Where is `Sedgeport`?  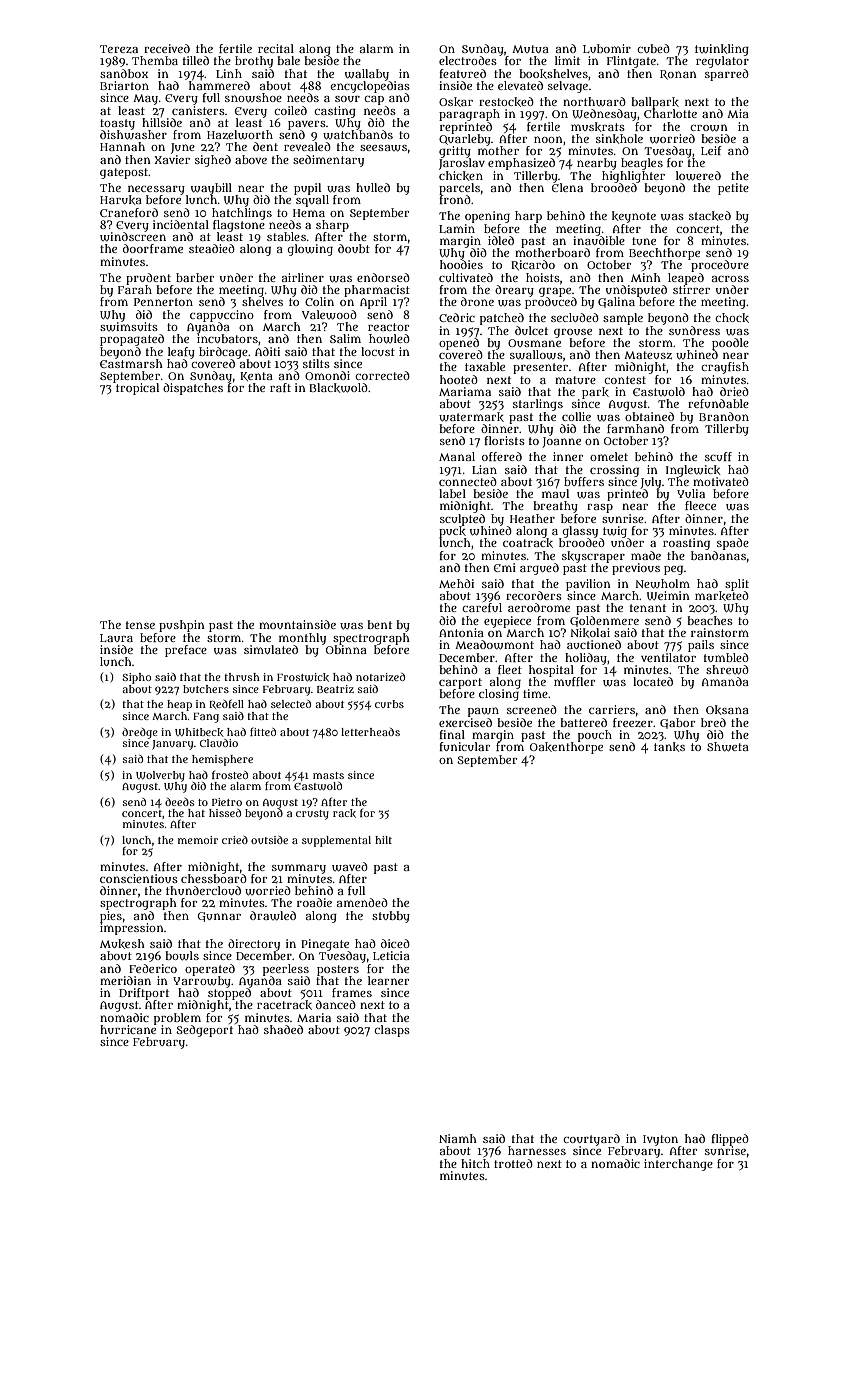
Sedgeport is located at coordinates (204, 1031).
